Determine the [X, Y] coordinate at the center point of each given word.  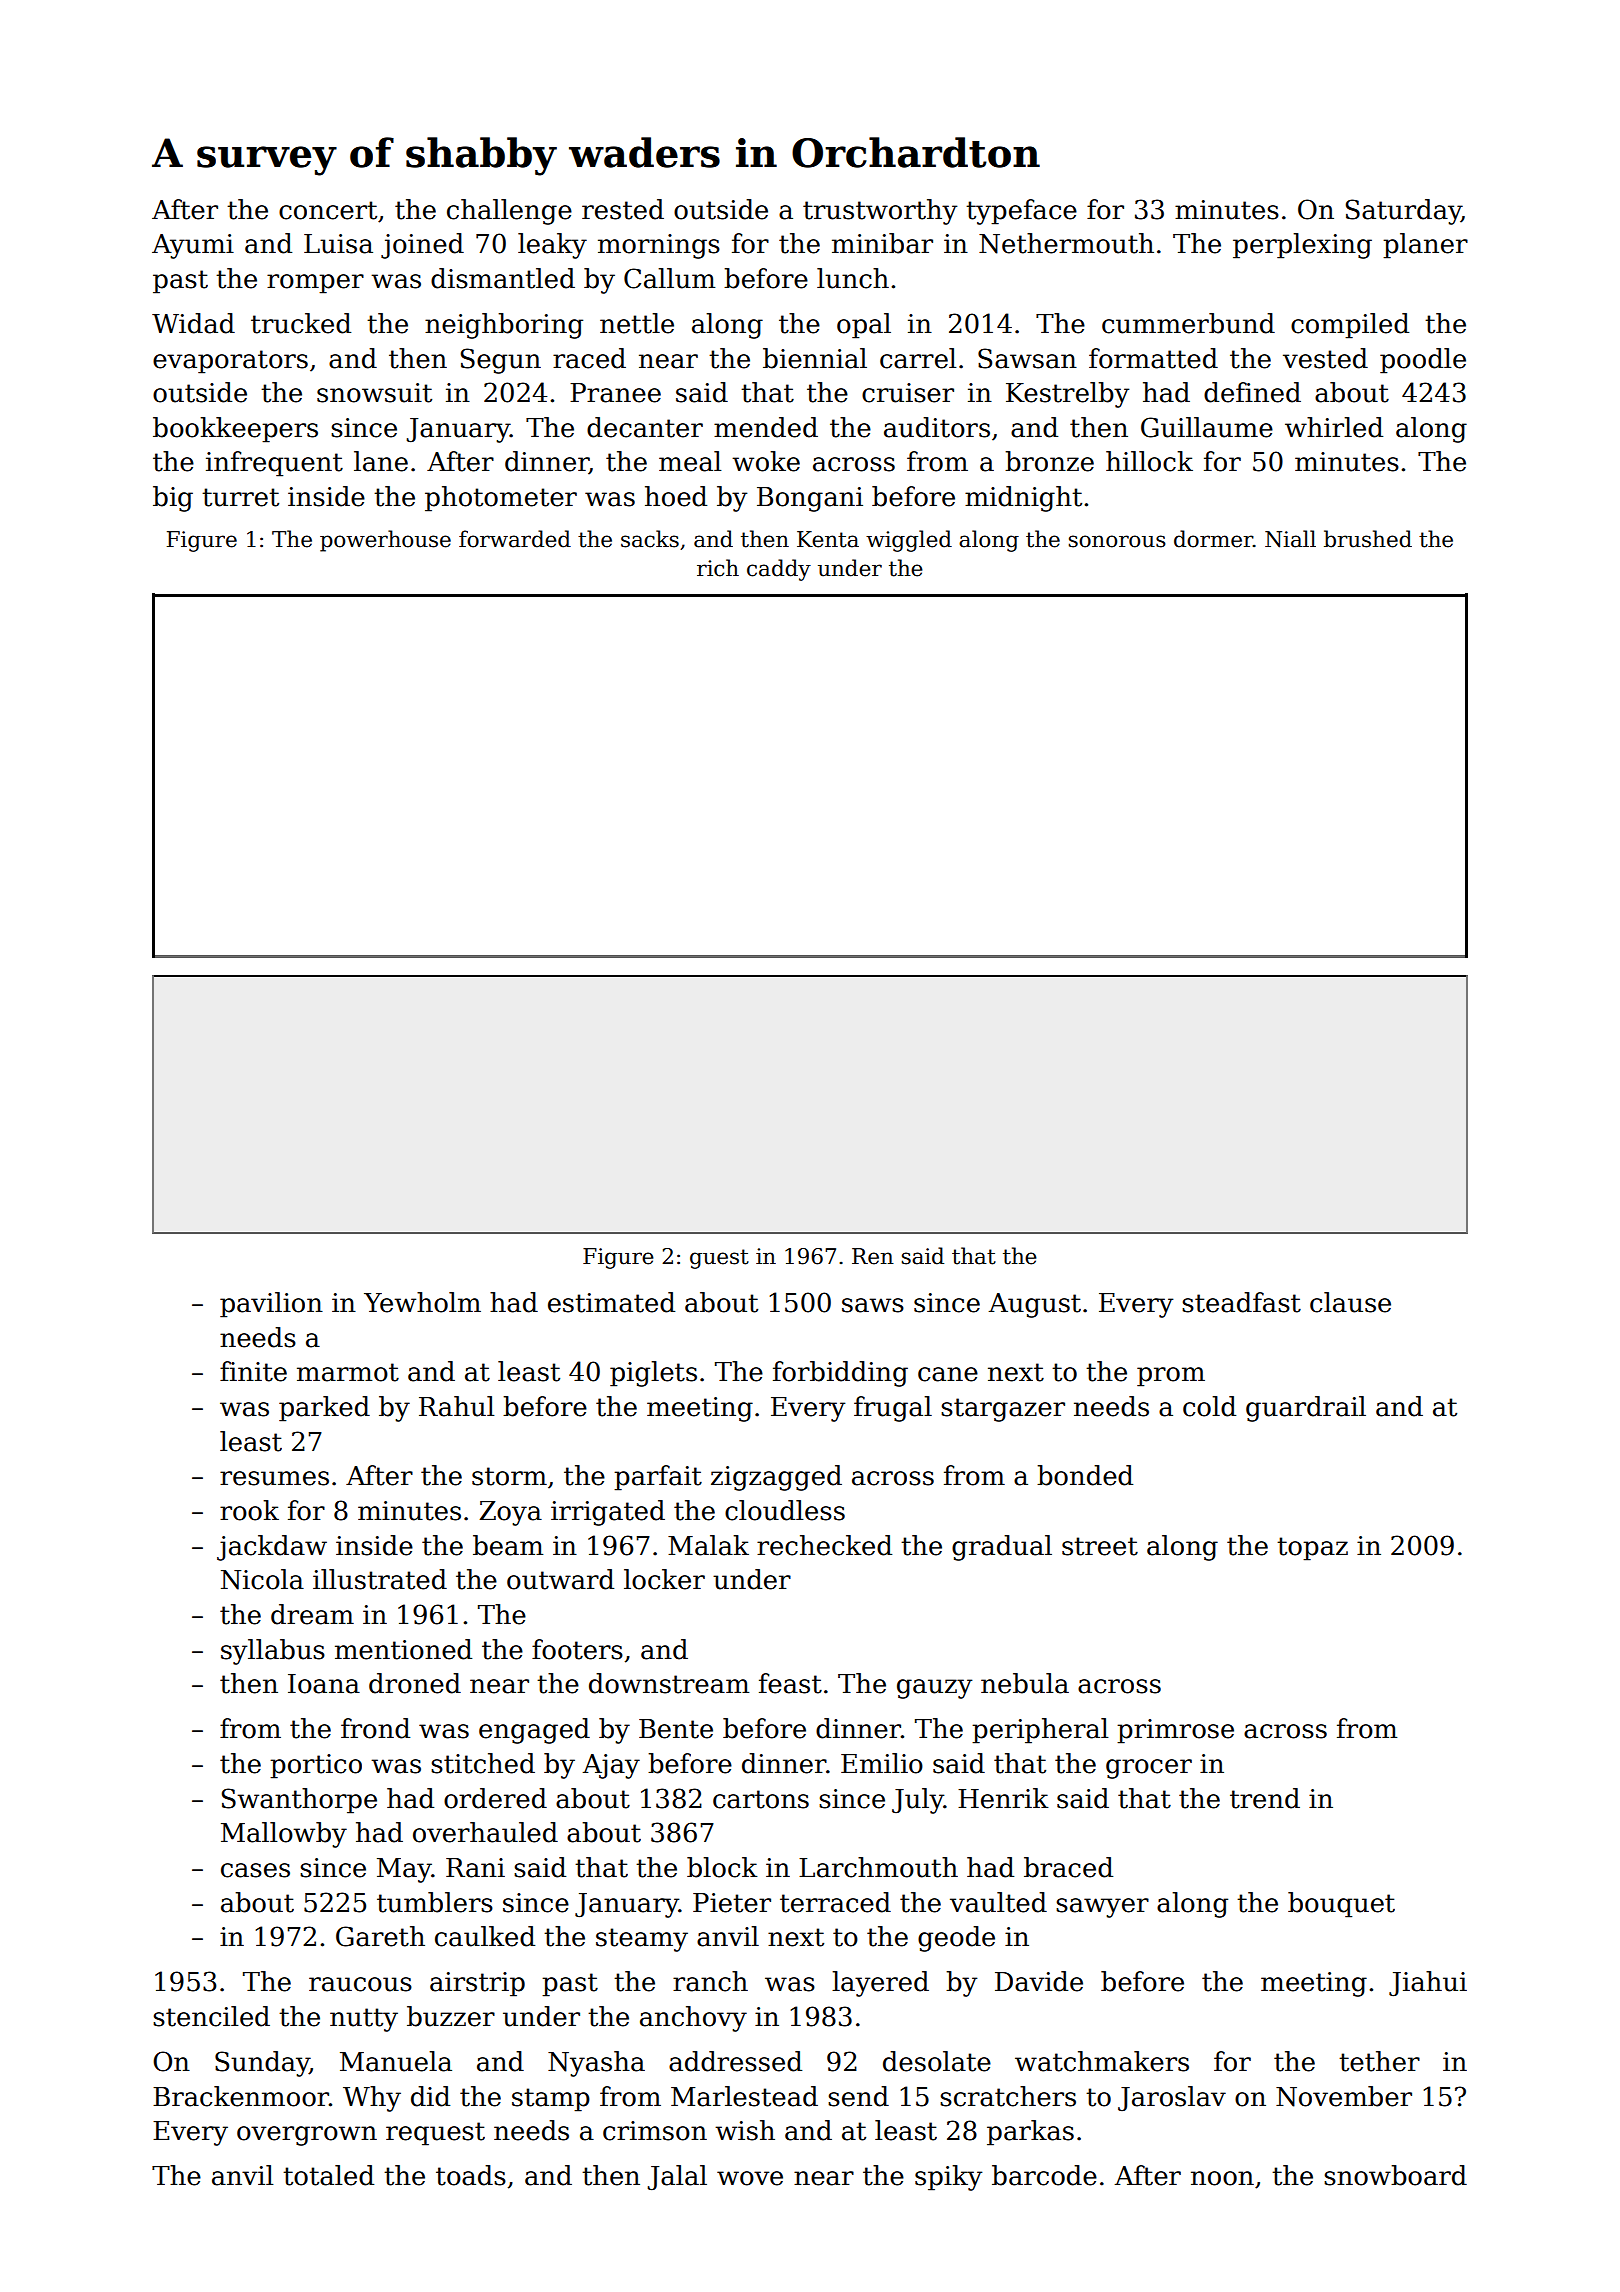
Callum [669, 278]
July [918, 1801]
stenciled [211, 2016]
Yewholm [422, 1302]
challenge [509, 212]
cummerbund [1188, 323]
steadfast [1241, 1302]
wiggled [909, 541]
